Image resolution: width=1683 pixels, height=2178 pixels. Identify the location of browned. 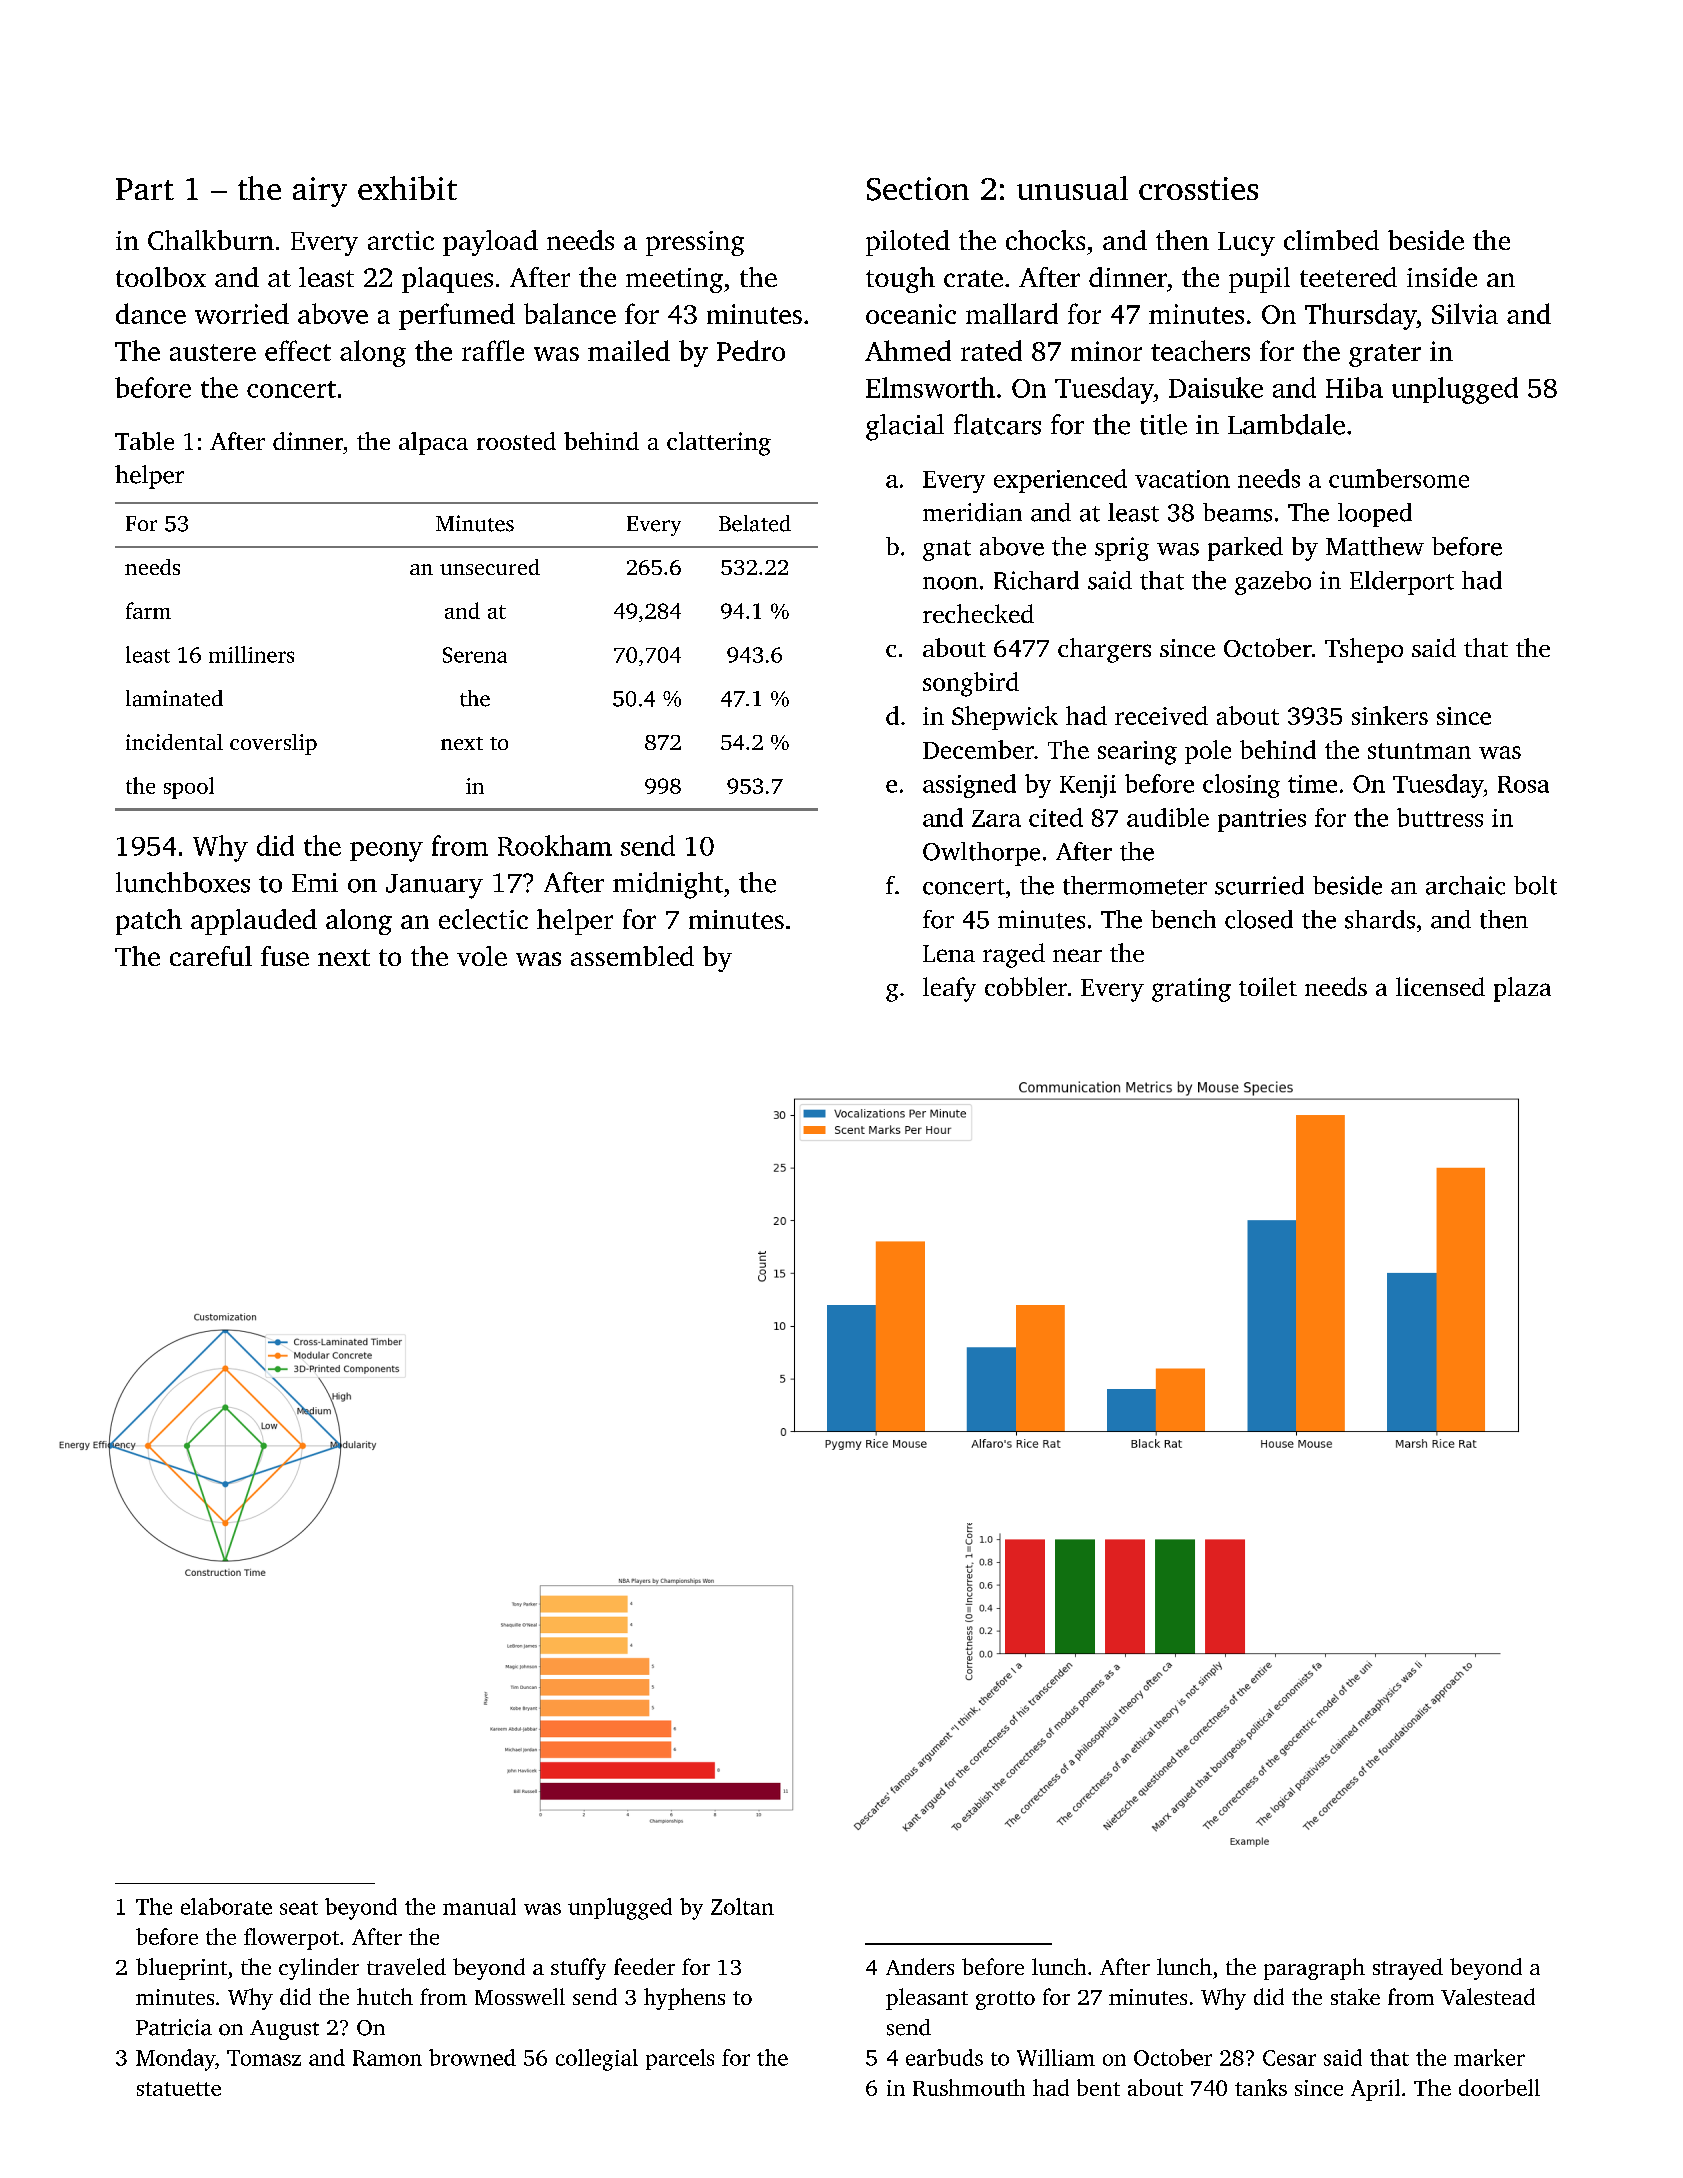
(472, 2057).
